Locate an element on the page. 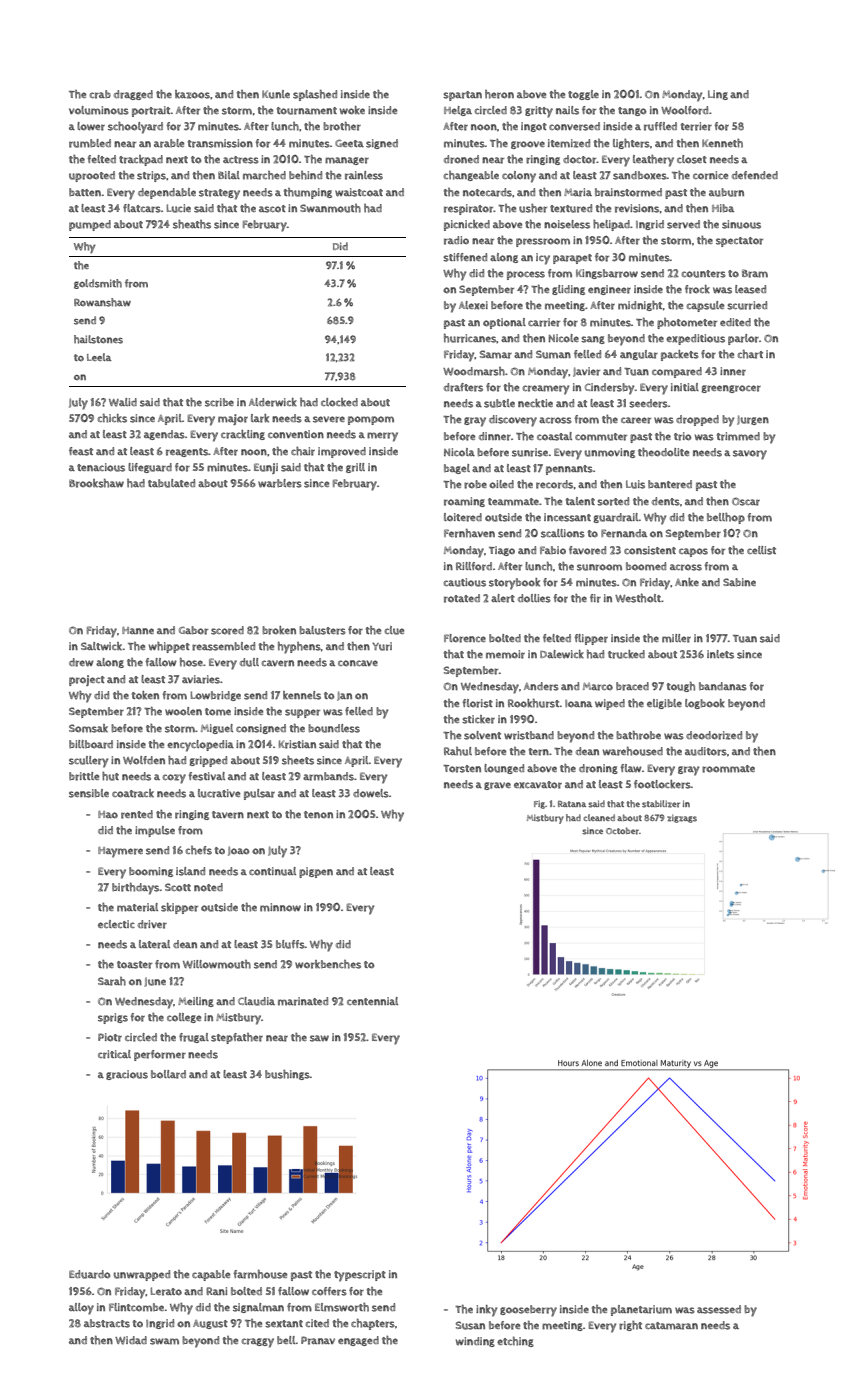 The height and width of the page is (1400, 849). centennial is located at coordinates (372, 1001).
